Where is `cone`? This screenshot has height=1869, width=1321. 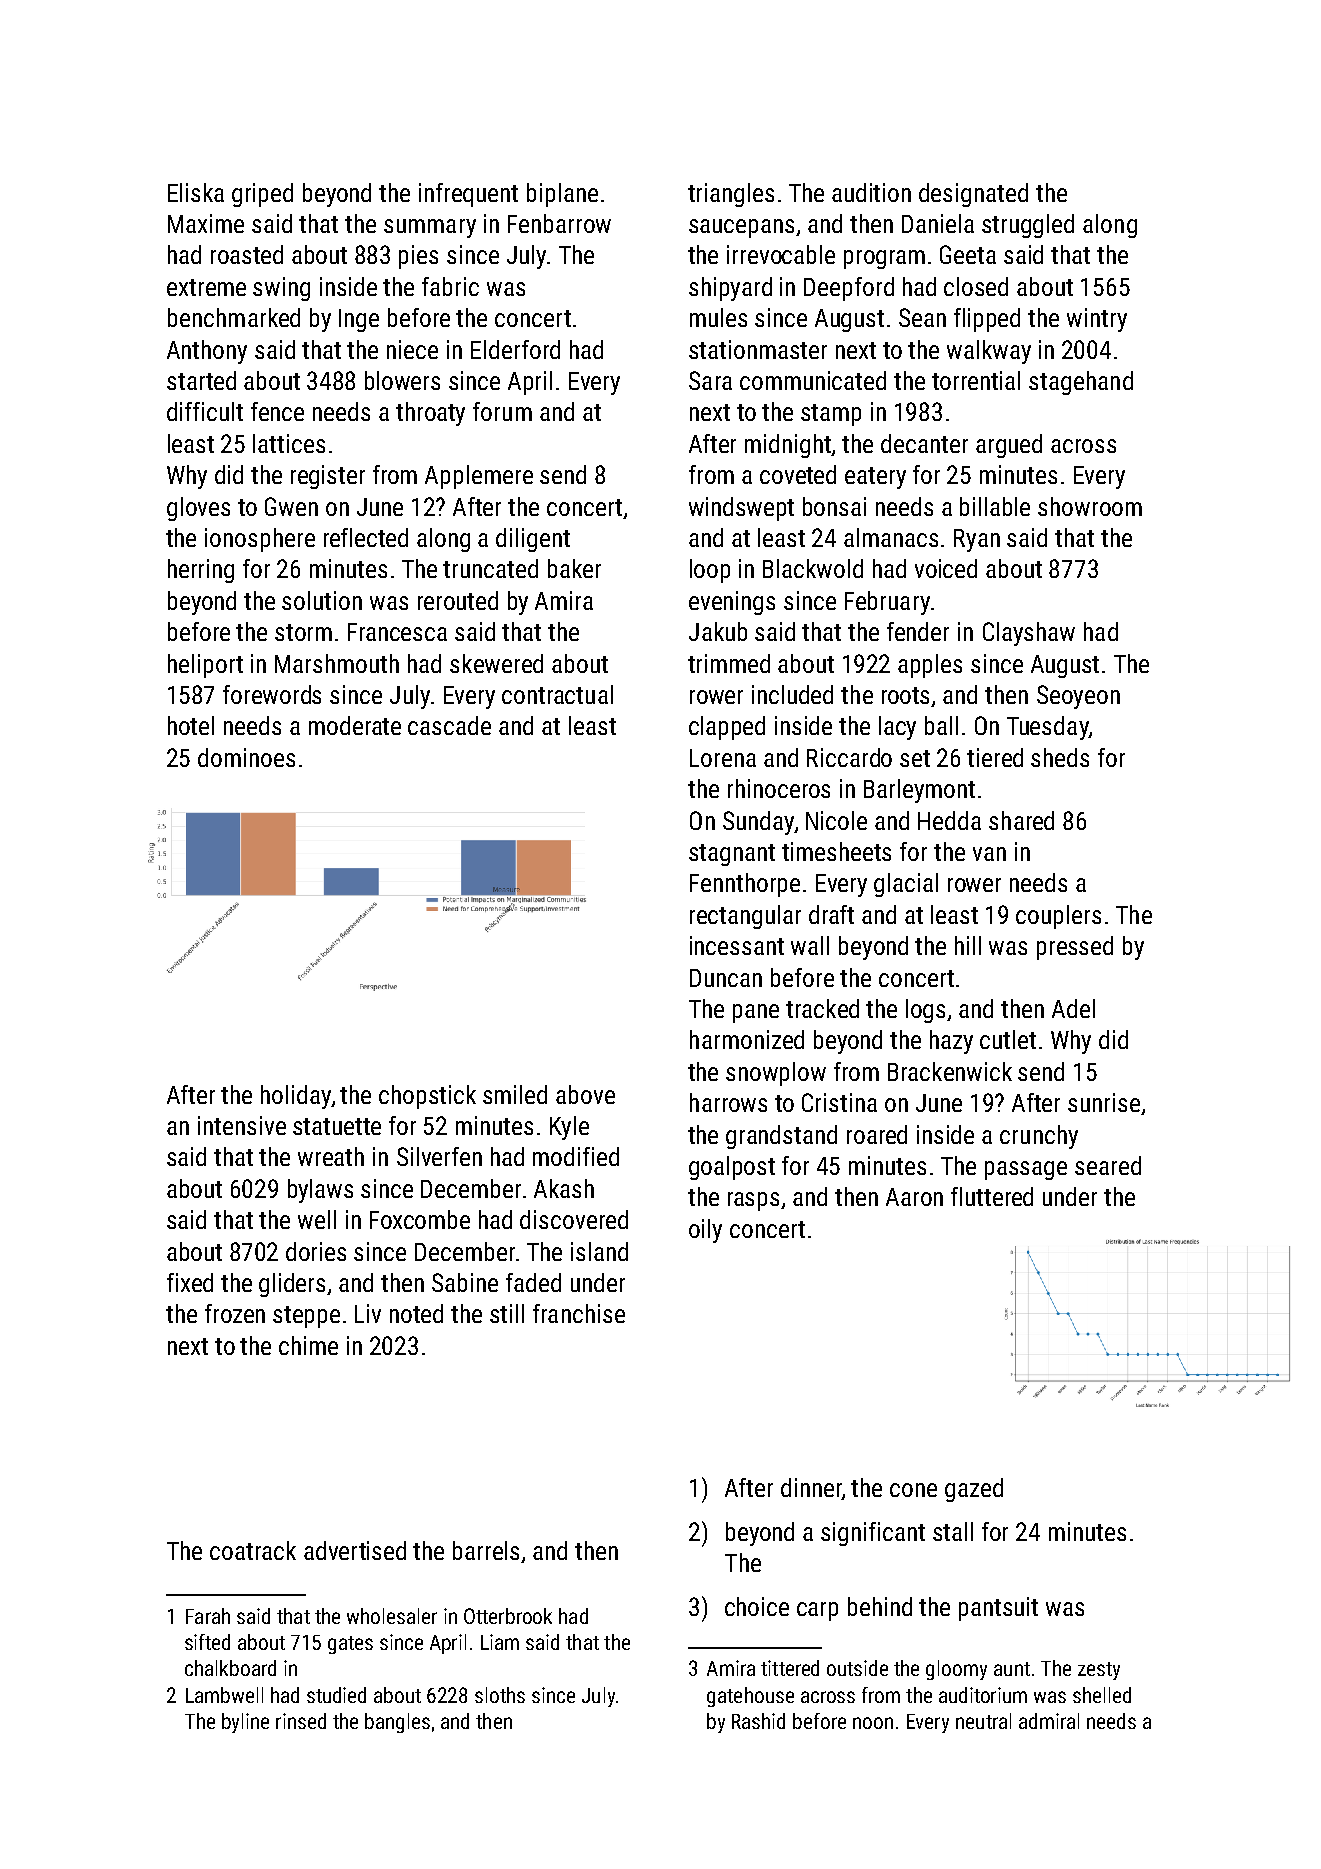 cone is located at coordinates (913, 1490).
